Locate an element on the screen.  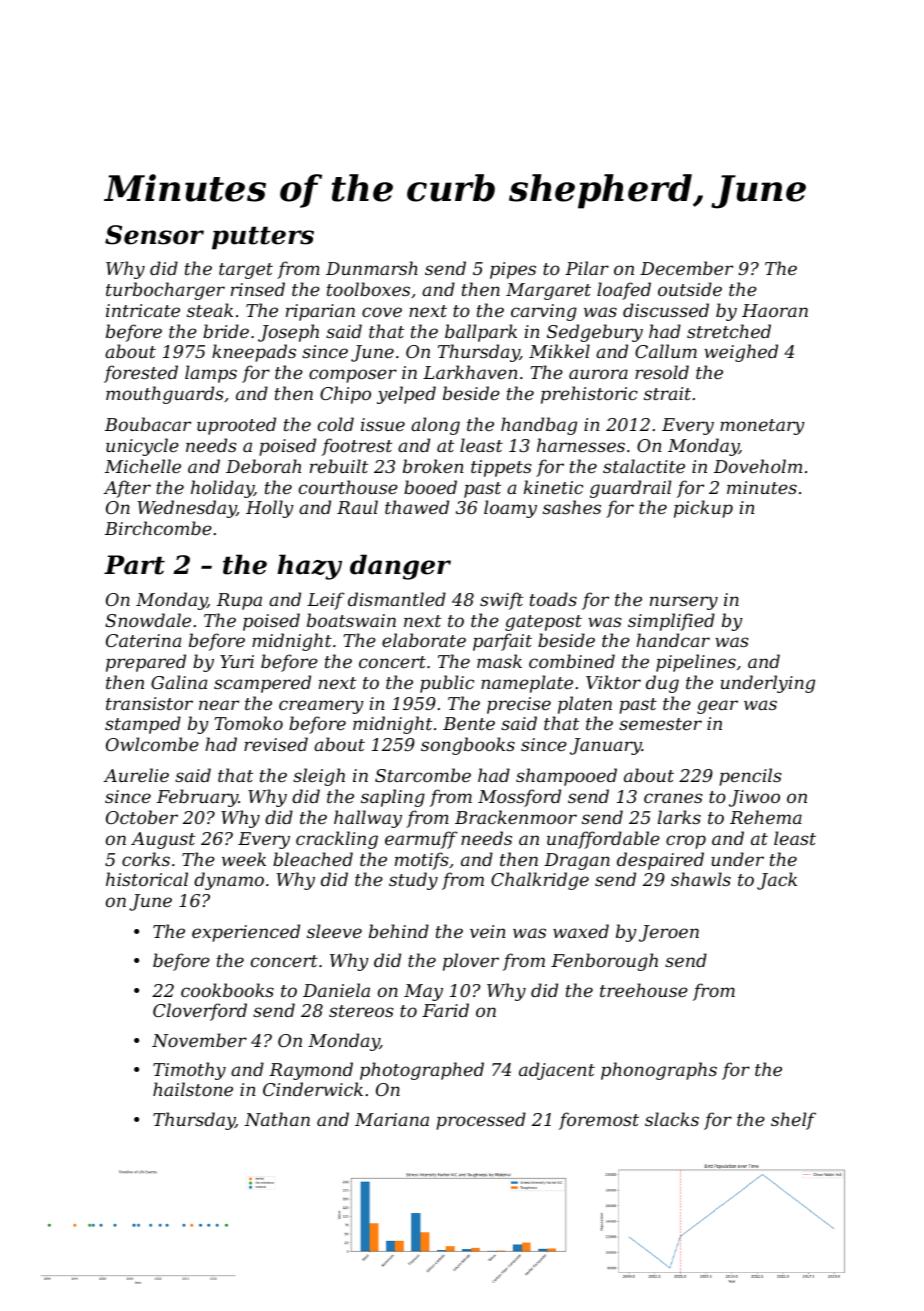
Dunmarsh is located at coordinates (372, 268).
